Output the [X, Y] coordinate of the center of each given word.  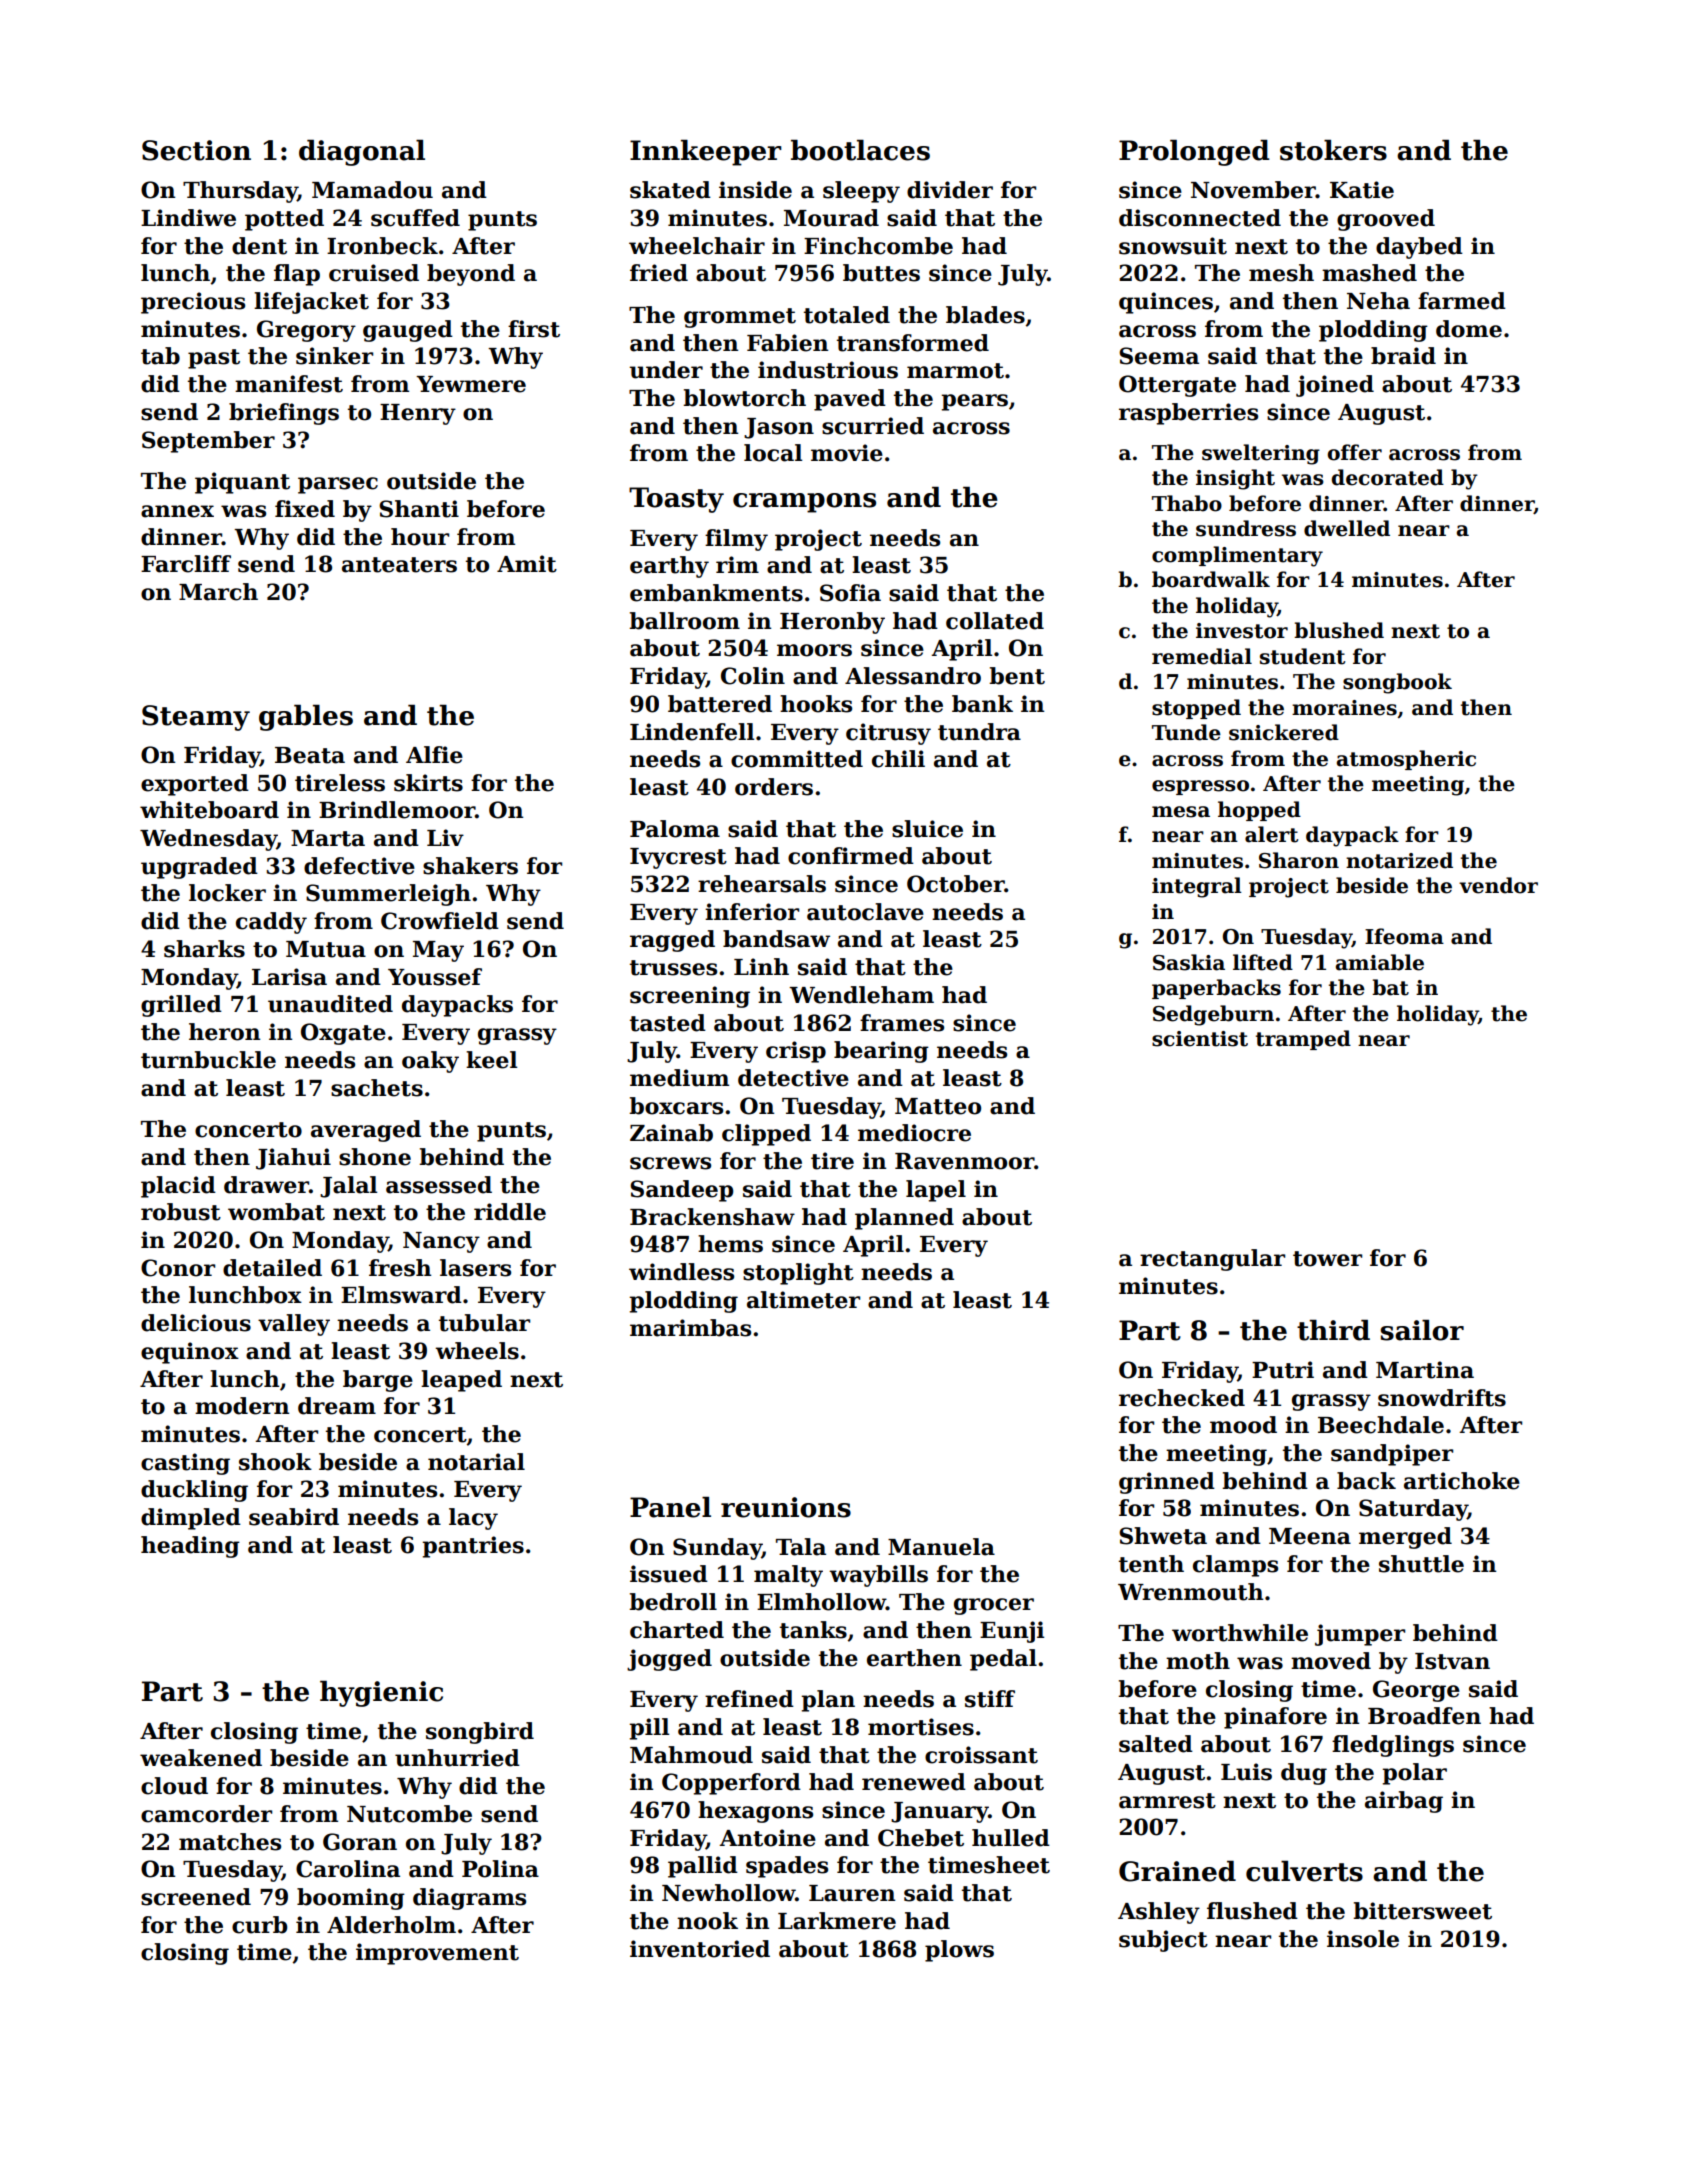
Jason [779, 428]
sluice [927, 829]
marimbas [690, 1328]
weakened [201, 1758]
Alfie [434, 755]
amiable [1380, 962]
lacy [473, 1519]
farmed [1462, 301]
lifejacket [311, 303]
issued [669, 1574]
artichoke [1462, 1481]
